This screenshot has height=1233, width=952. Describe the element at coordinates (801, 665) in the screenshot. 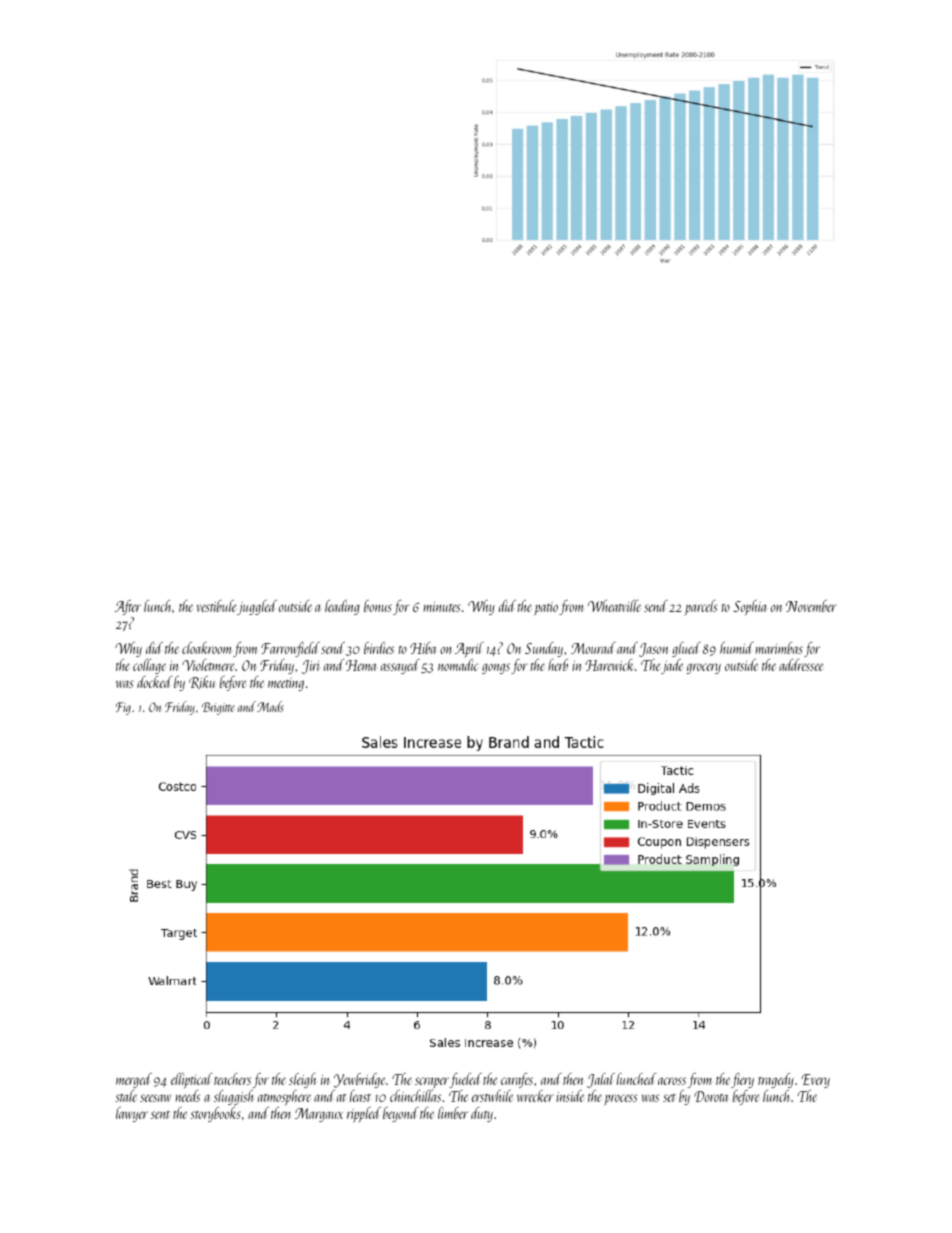

I see `addressee` at that location.
